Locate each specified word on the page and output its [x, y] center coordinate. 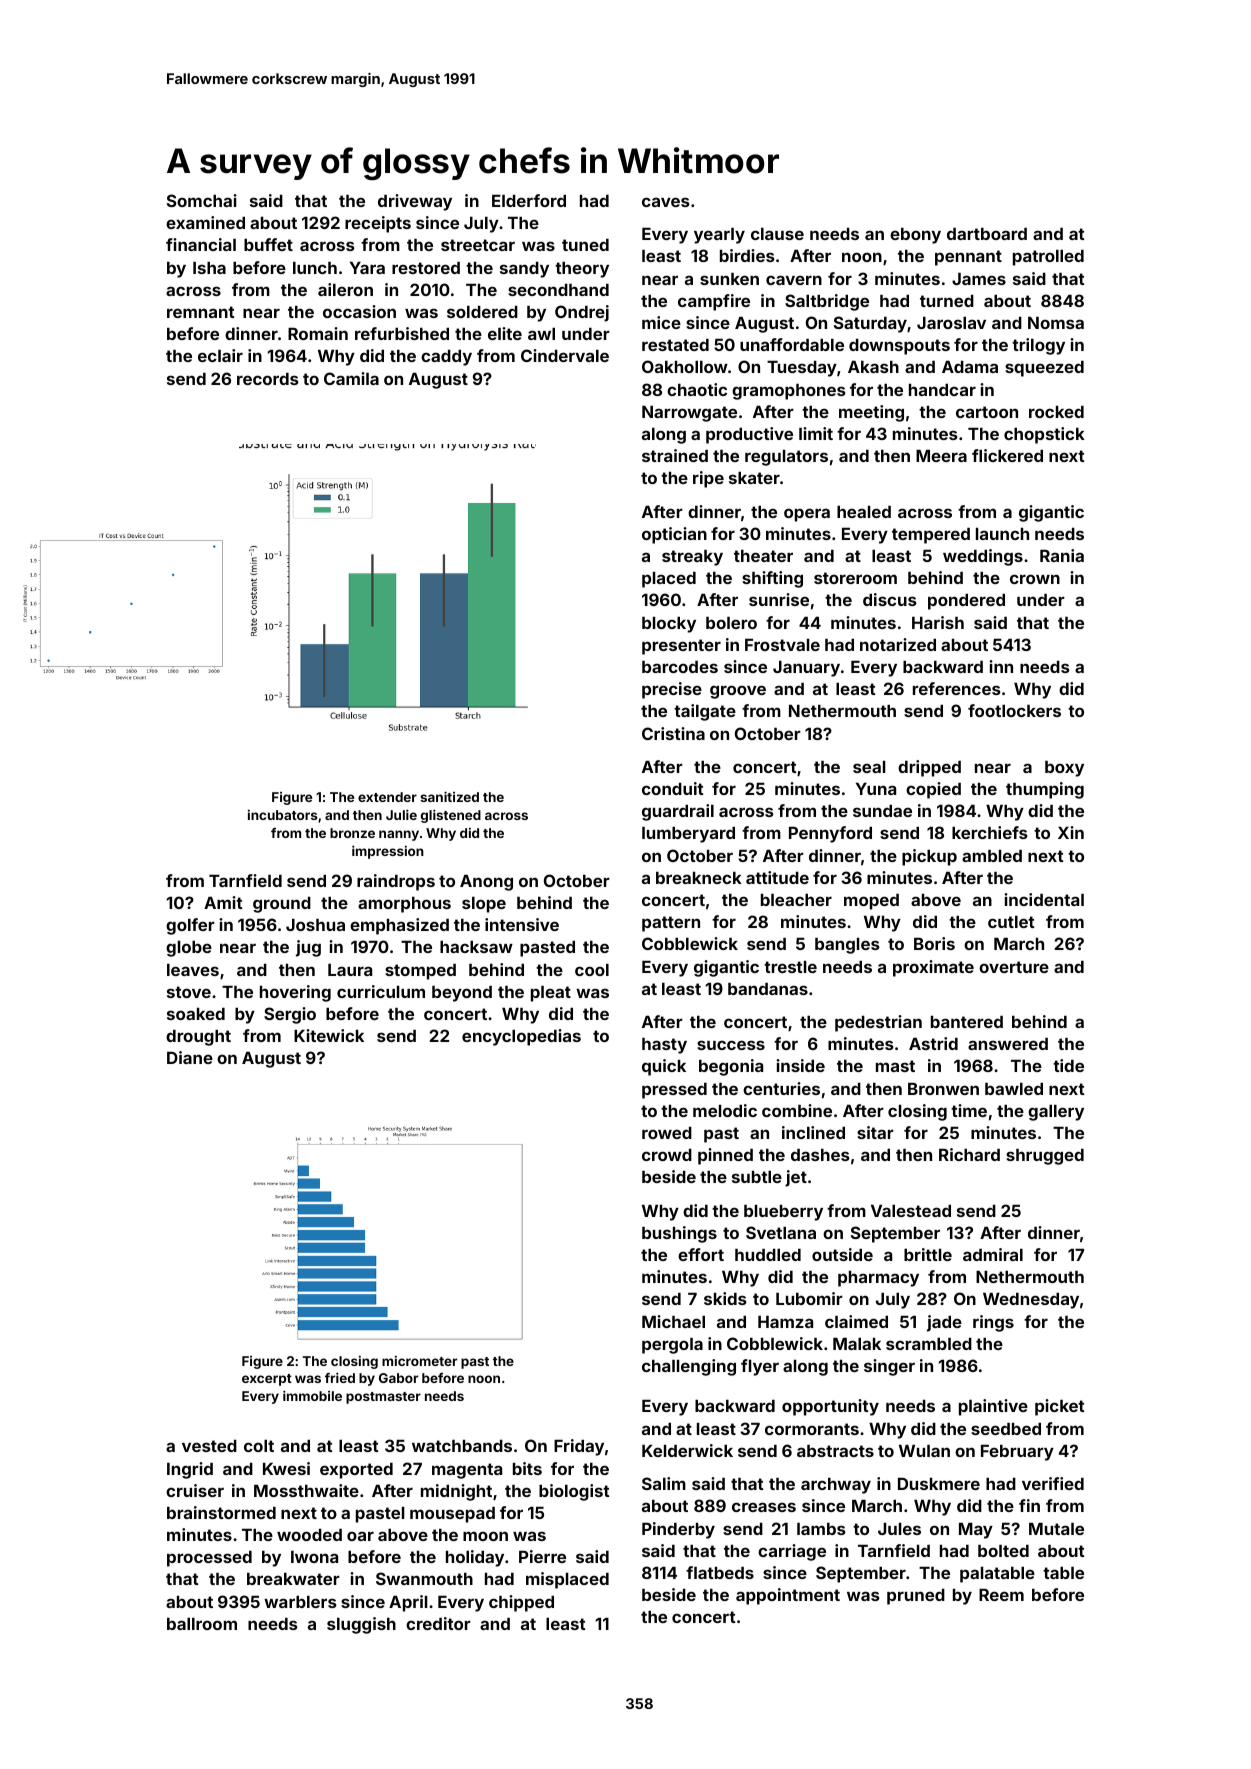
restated [675, 345]
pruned [916, 1597]
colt [259, 1446]
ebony [915, 236]
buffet [268, 244]
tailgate [705, 712]
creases [764, 1507]
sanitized [449, 796]
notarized [898, 644]
